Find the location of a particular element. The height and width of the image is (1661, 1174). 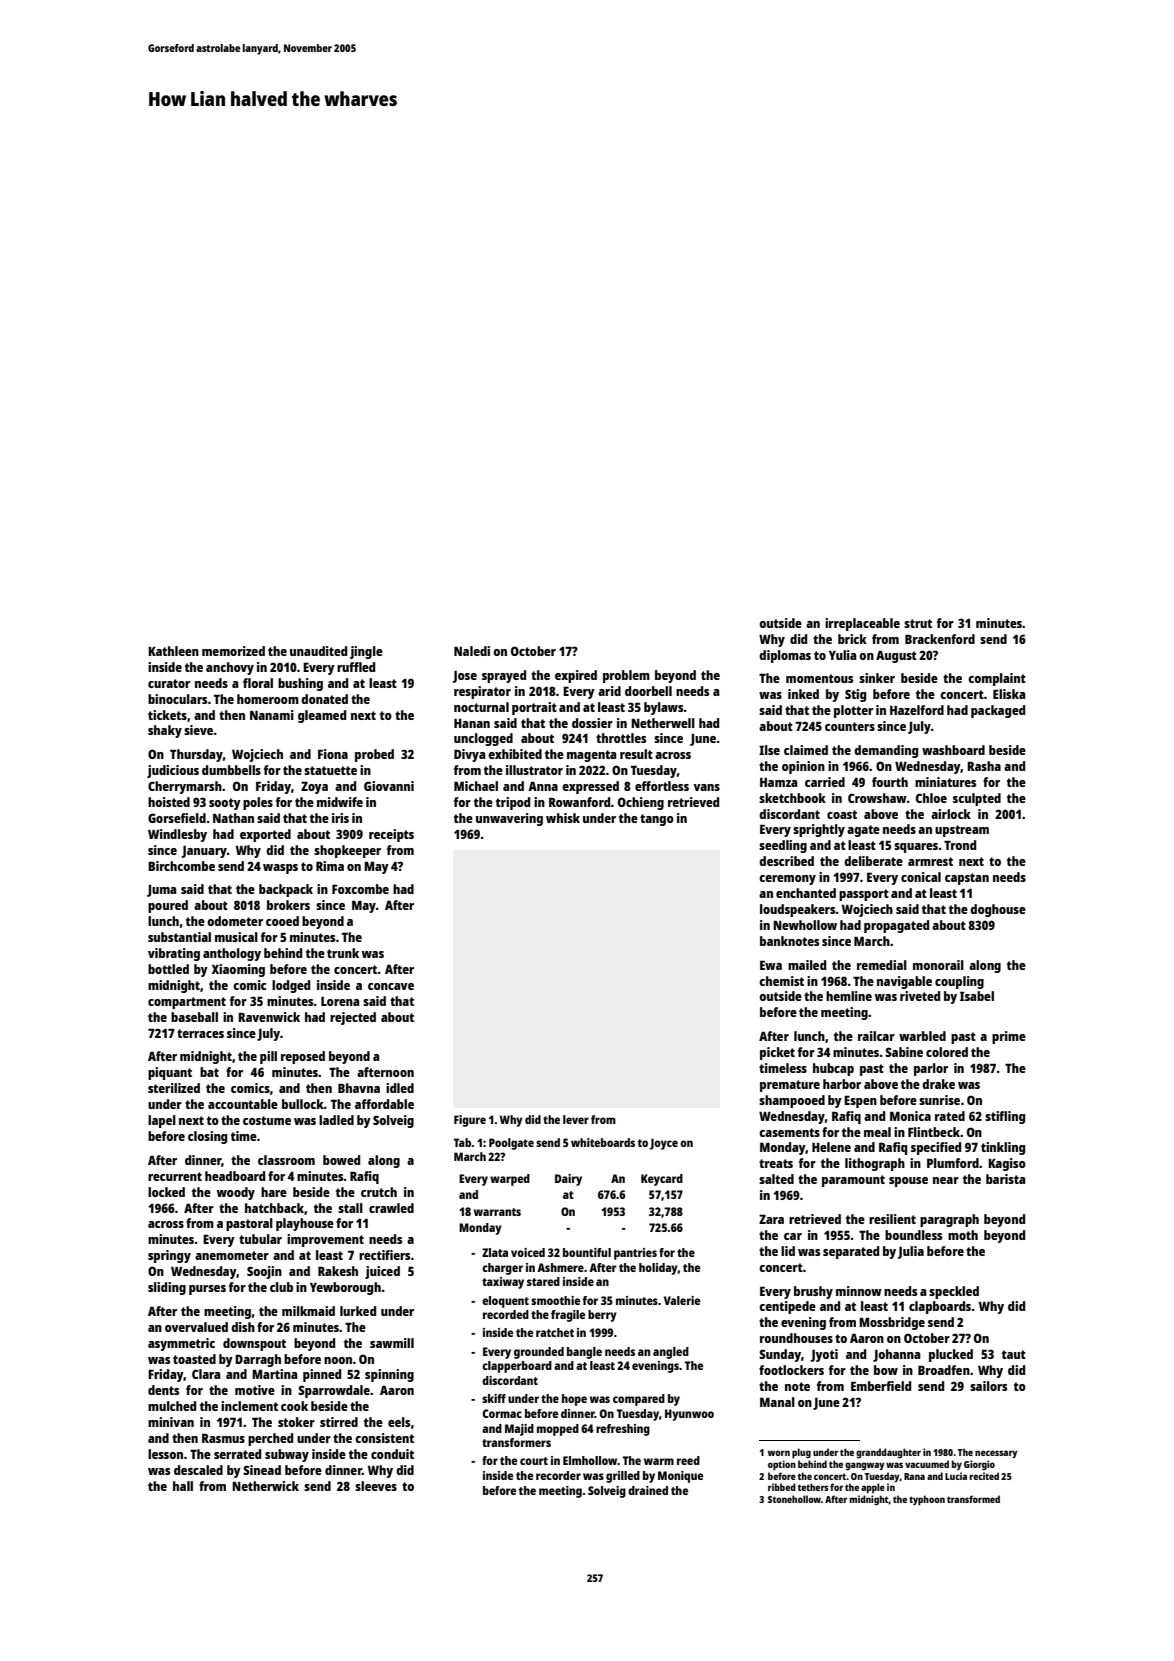

tango is located at coordinates (657, 820).
